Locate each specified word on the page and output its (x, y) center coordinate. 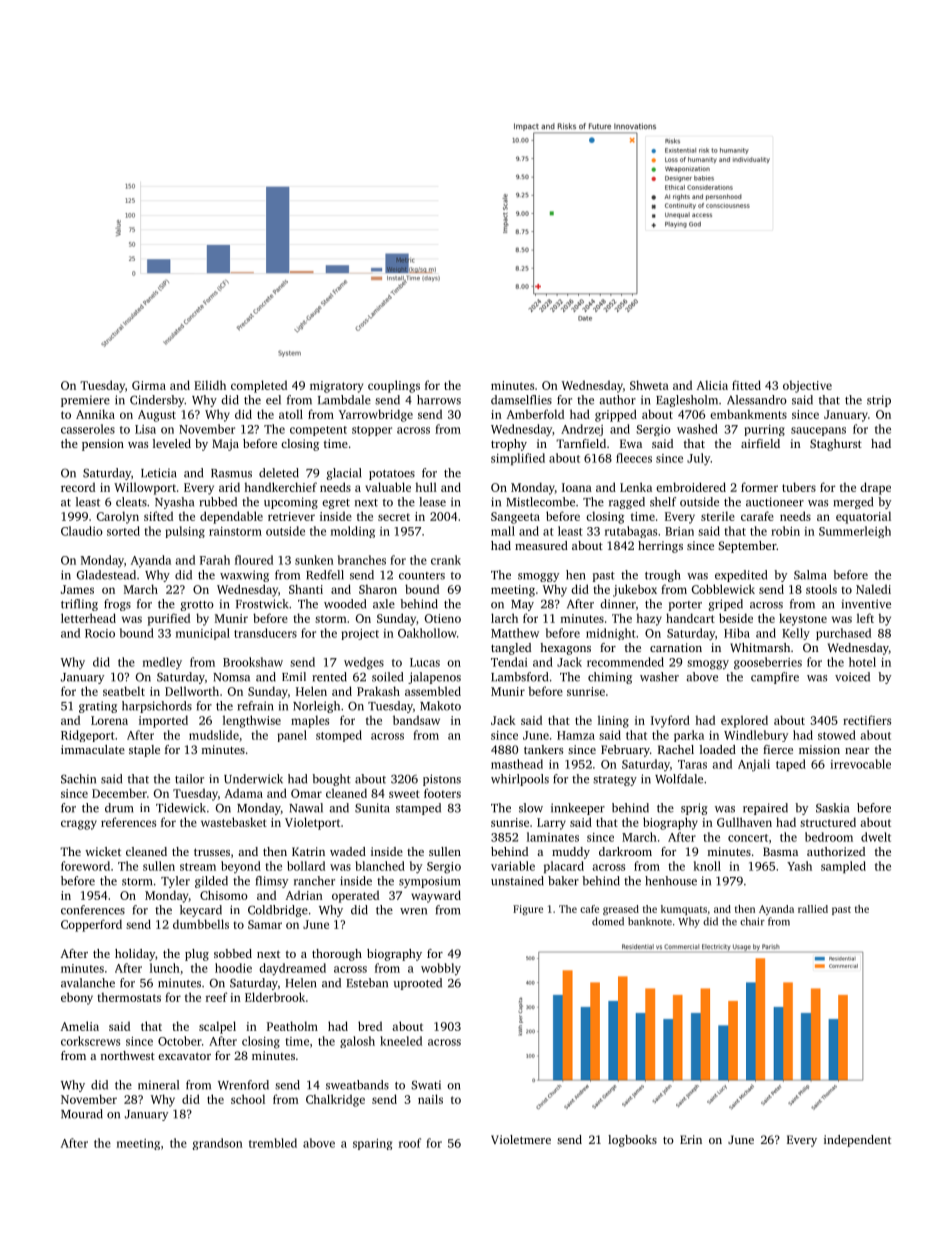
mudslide (214, 735)
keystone (803, 619)
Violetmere (521, 1139)
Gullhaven (744, 822)
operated (355, 896)
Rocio (100, 633)
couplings (394, 386)
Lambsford (519, 677)
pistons (442, 780)
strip (879, 401)
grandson (217, 1144)
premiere (85, 401)
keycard (201, 911)
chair (752, 921)
